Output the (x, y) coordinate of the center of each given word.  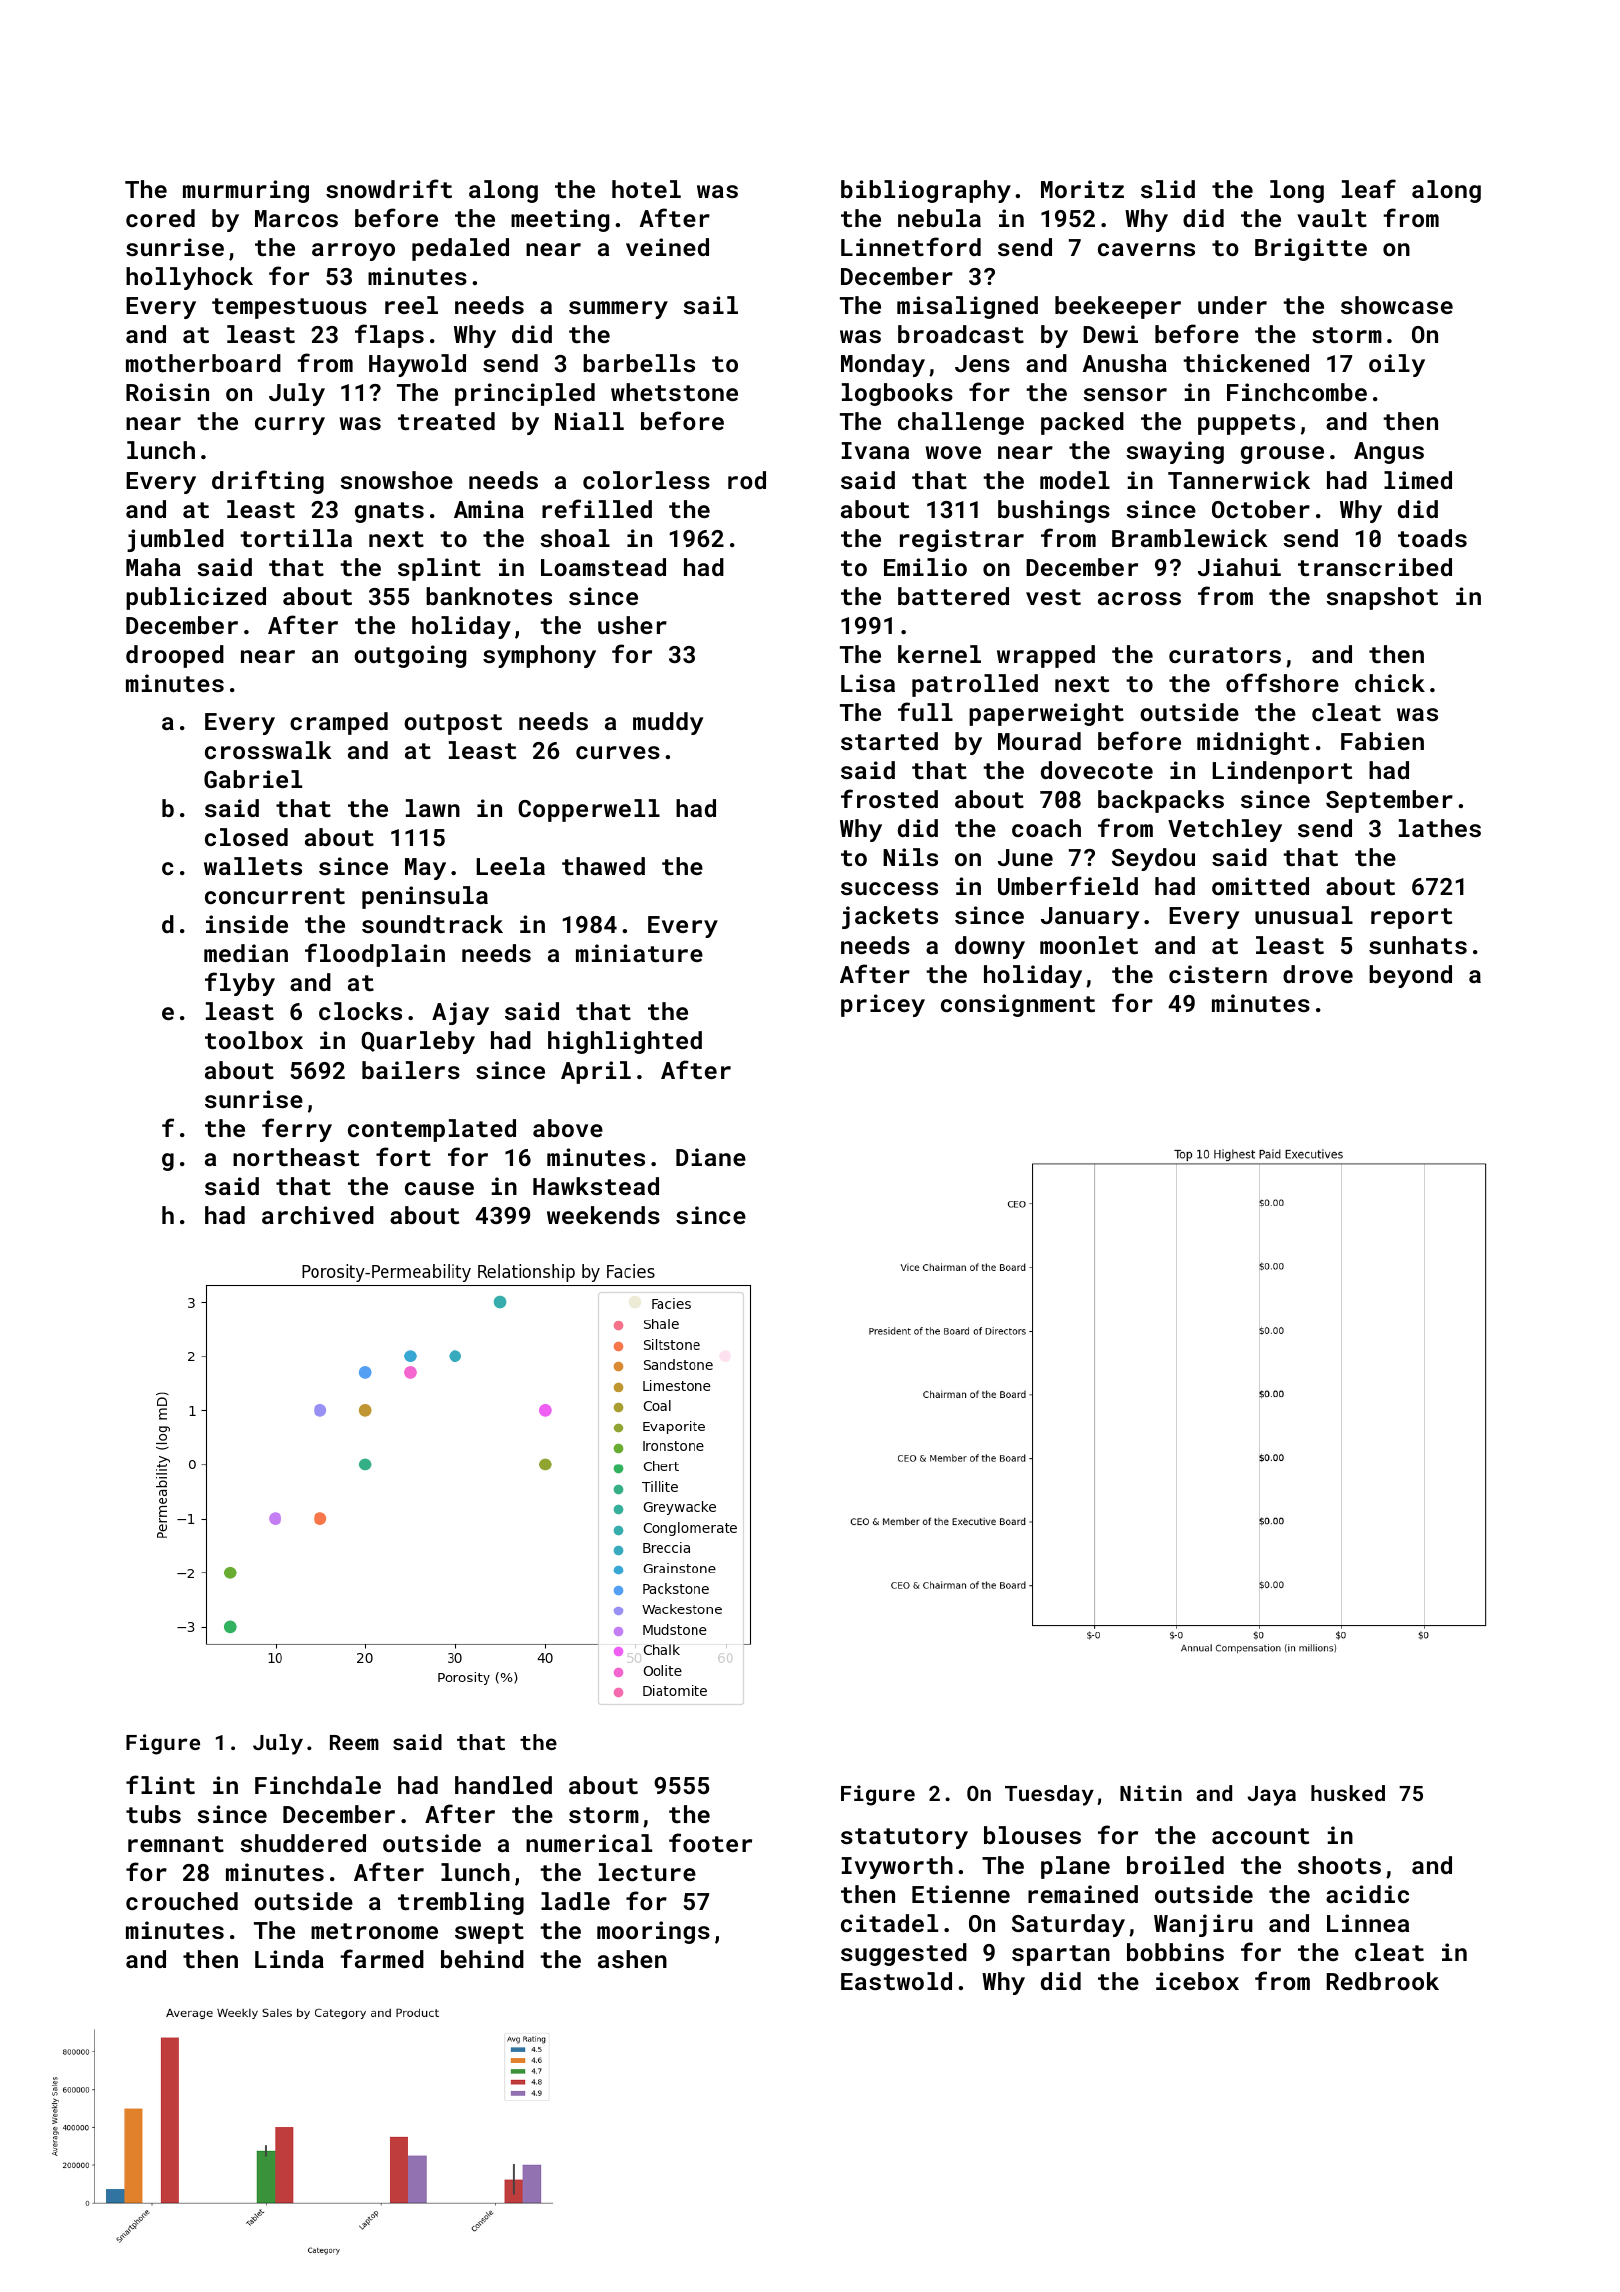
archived (318, 1215)
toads (1432, 538)
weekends (603, 1215)
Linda (289, 1959)
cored (160, 218)
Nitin (1151, 1793)
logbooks (897, 394)
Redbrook (1383, 1981)
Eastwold (896, 1981)
